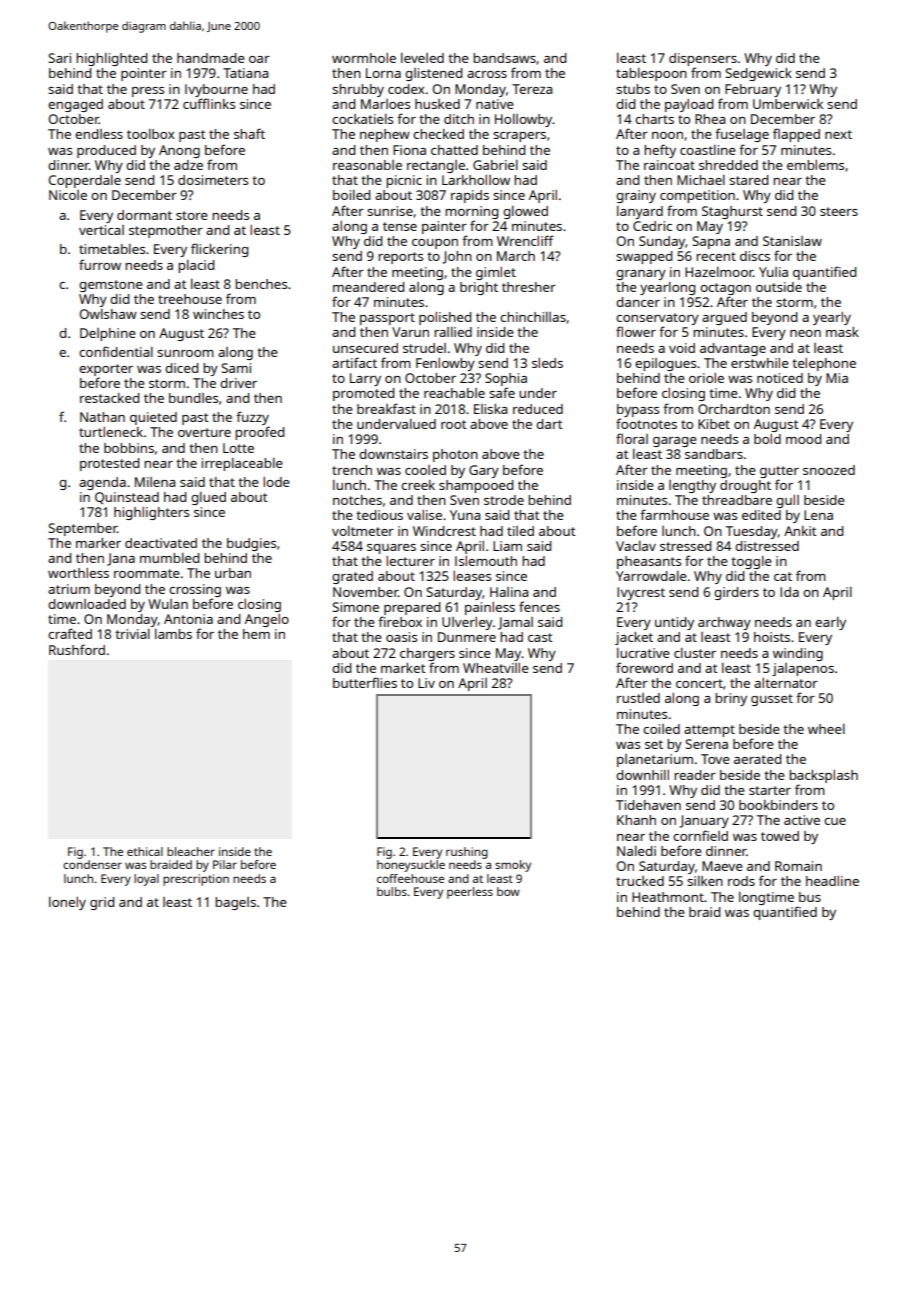 The width and height of the page is (908, 1316). Describe the element at coordinates (540, 637) in the page. I see `cast` at that location.
